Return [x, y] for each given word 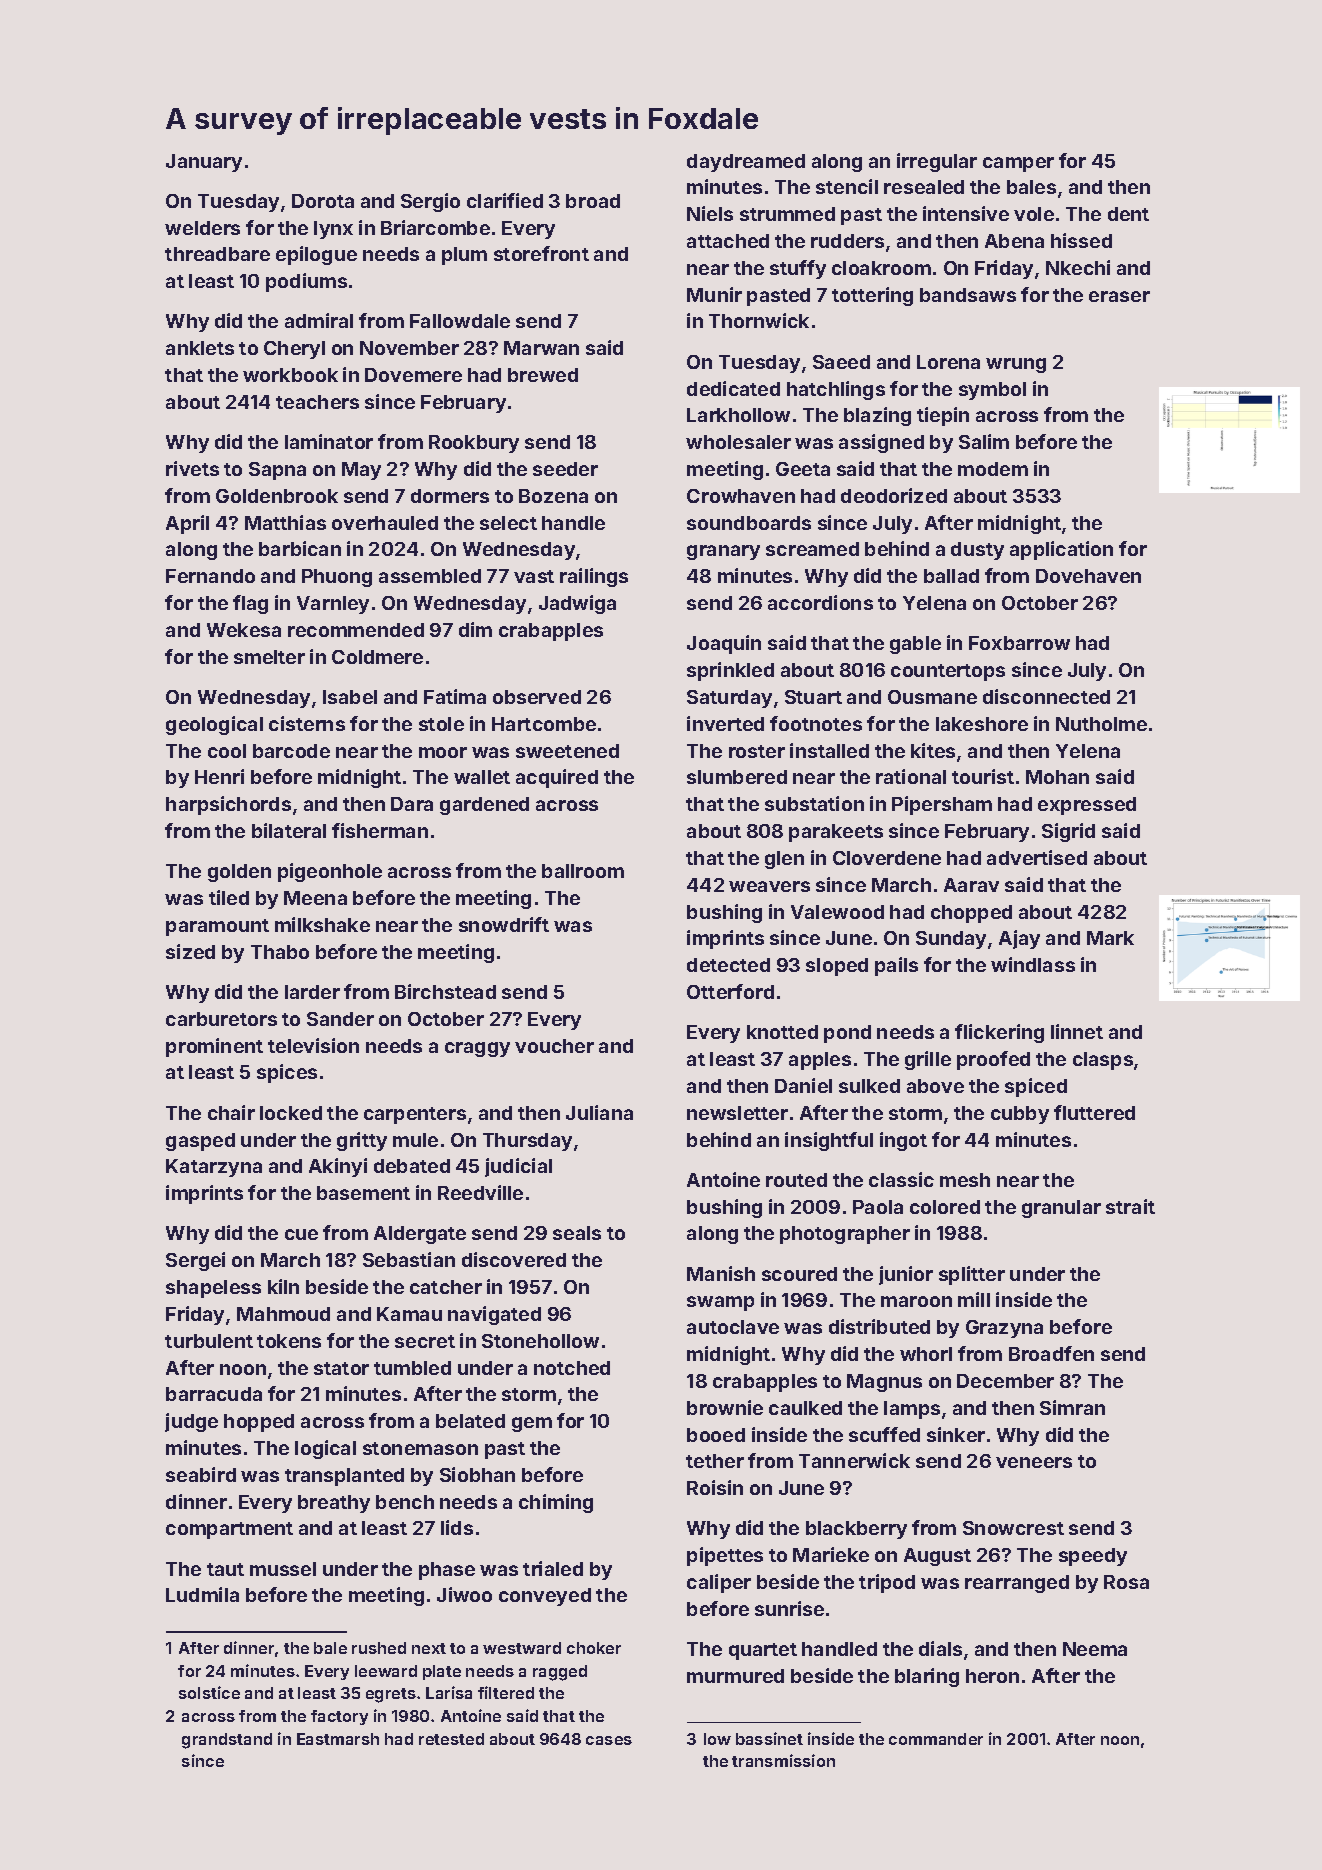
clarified [505, 200]
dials [940, 1648]
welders [202, 228]
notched [572, 1368]
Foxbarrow [1019, 643]
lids [457, 1527]
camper [1018, 164]
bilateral [289, 830]
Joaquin [724, 644]
